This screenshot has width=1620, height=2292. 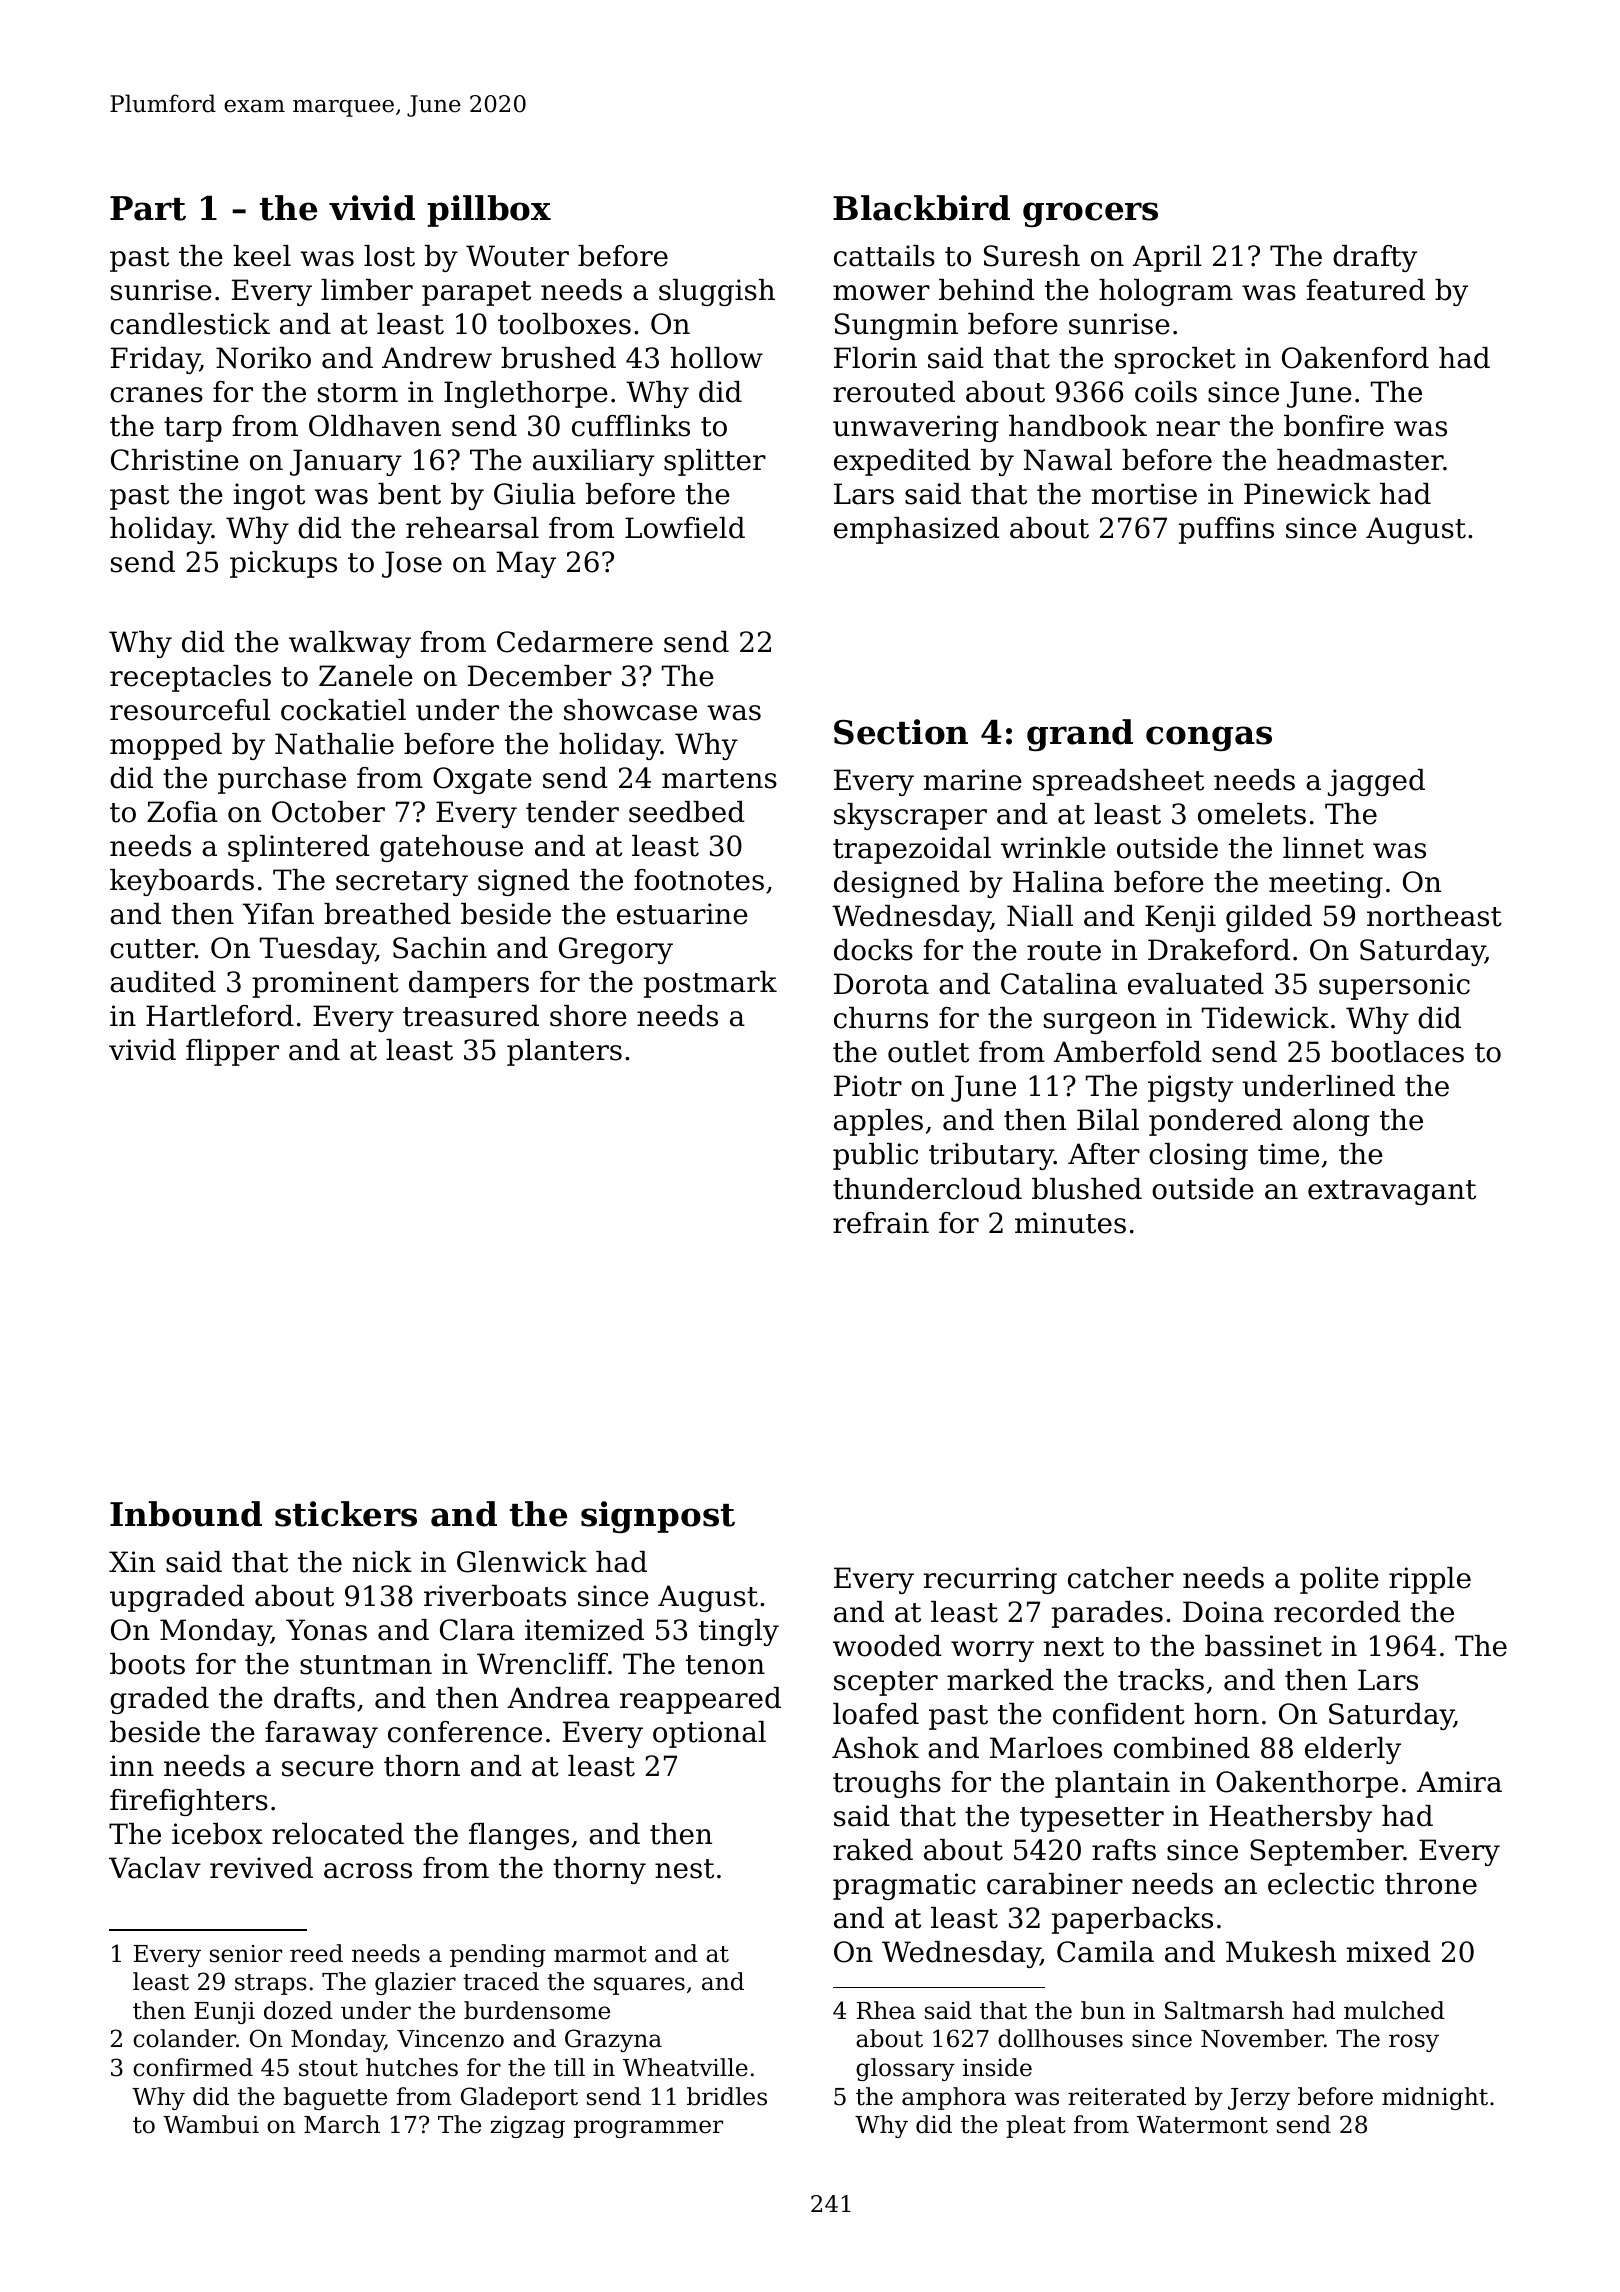 What do you see at coordinates (648, 2129) in the screenshot?
I see `programmer` at bounding box center [648, 2129].
